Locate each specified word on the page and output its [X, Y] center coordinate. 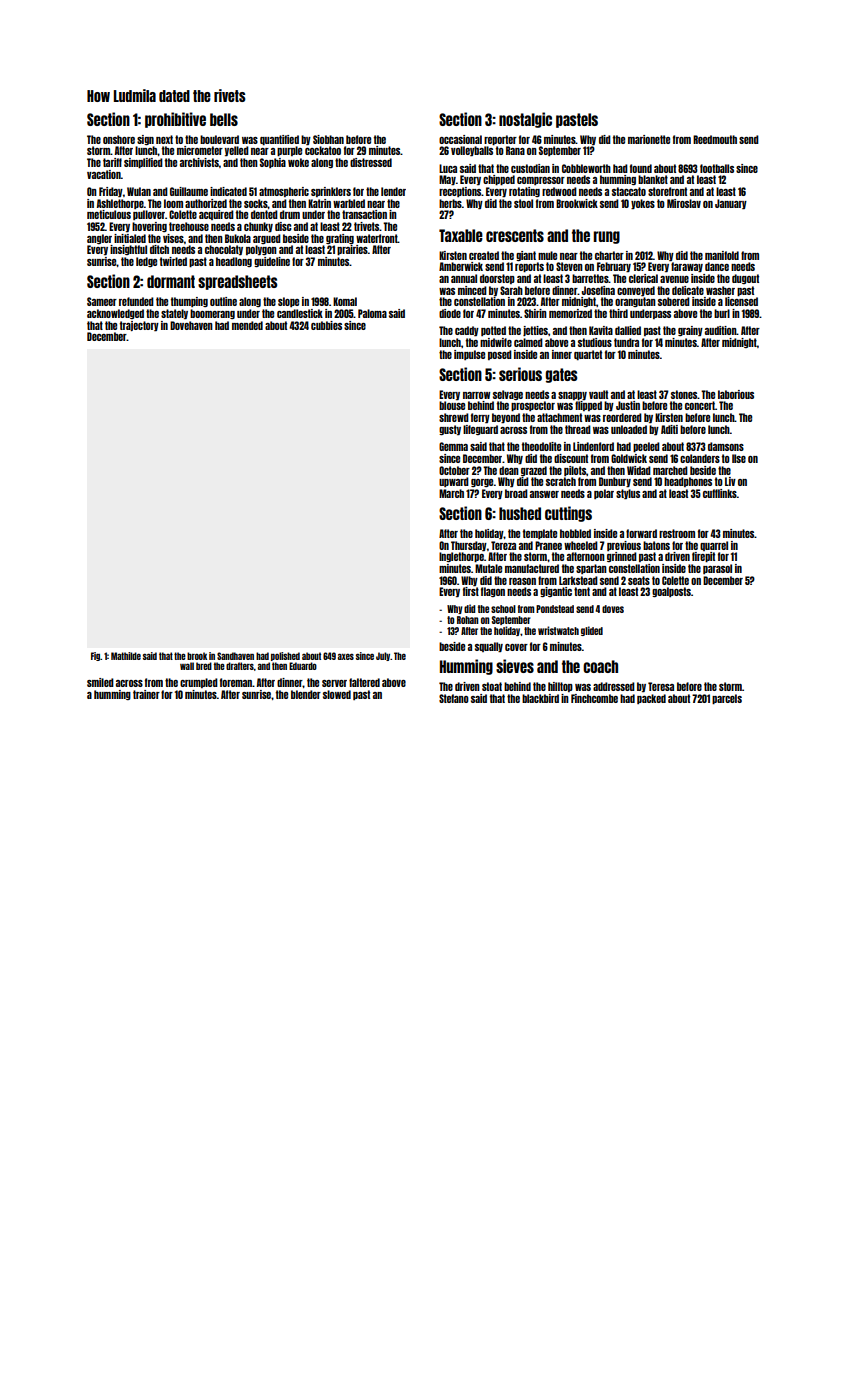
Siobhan [328, 139]
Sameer [102, 301]
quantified [279, 140]
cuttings [568, 514]
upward [454, 482]
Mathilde [126, 656]
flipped [588, 406]
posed [500, 355]
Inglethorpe [461, 557]
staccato [629, 191]
